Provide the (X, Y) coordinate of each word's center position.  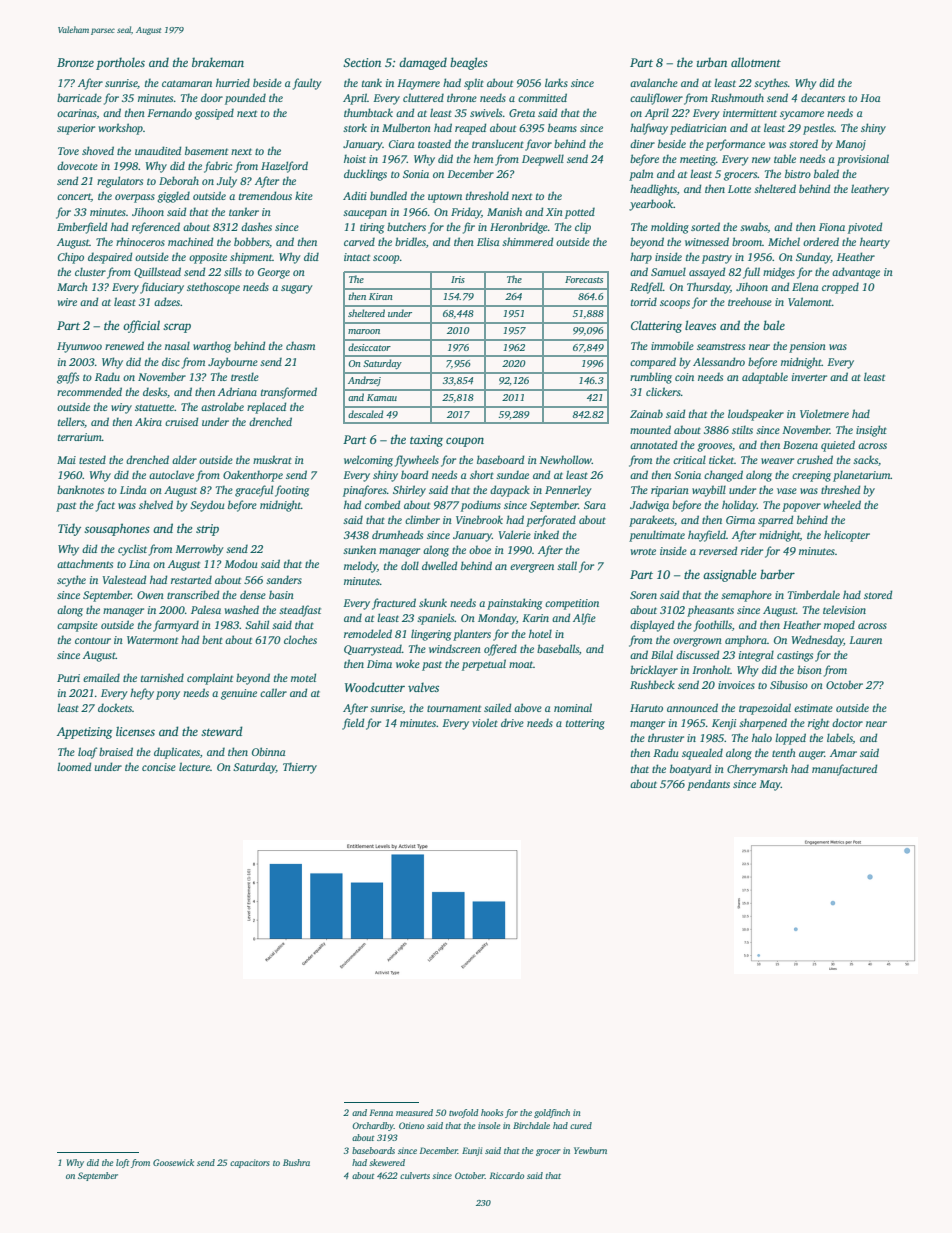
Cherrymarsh (757, 770)
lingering (431, 635)
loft (123, 1163)
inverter (809, 377)
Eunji (472, 1151)
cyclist (132, 550)
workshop (120, 129)
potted (580, 213)
